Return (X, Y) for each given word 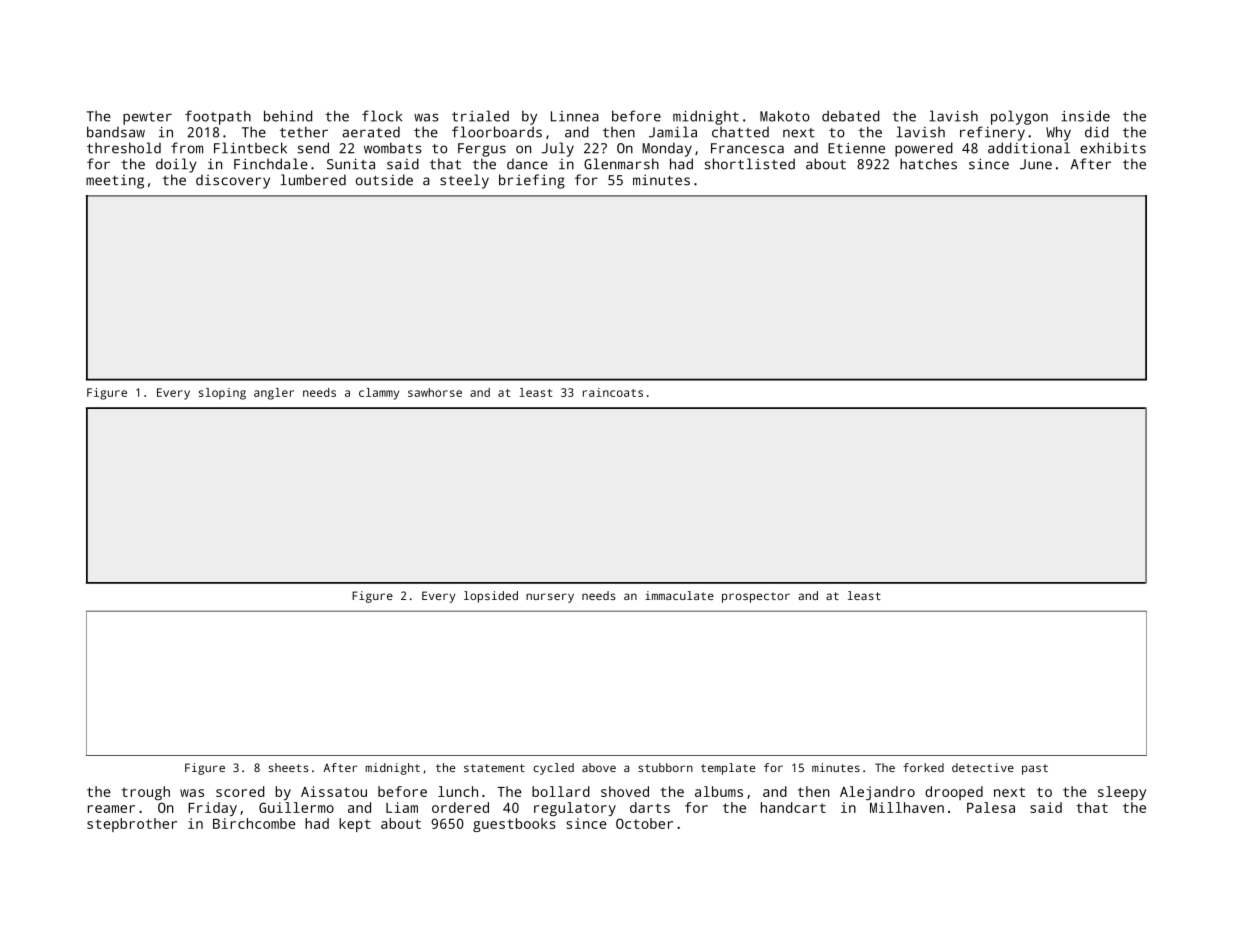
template (728, 769)
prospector (756, 597)
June (1036, 164)
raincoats (613, 392)
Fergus (482, 150)
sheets (289, 767)
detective (983, 767)
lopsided (491, 597)
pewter (147, 118)
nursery (550, 598)
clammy (379, 394)
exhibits (1113, 148)
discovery (233, 181)
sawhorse (435, 392)
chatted (740, 132)
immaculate (679, 595)
